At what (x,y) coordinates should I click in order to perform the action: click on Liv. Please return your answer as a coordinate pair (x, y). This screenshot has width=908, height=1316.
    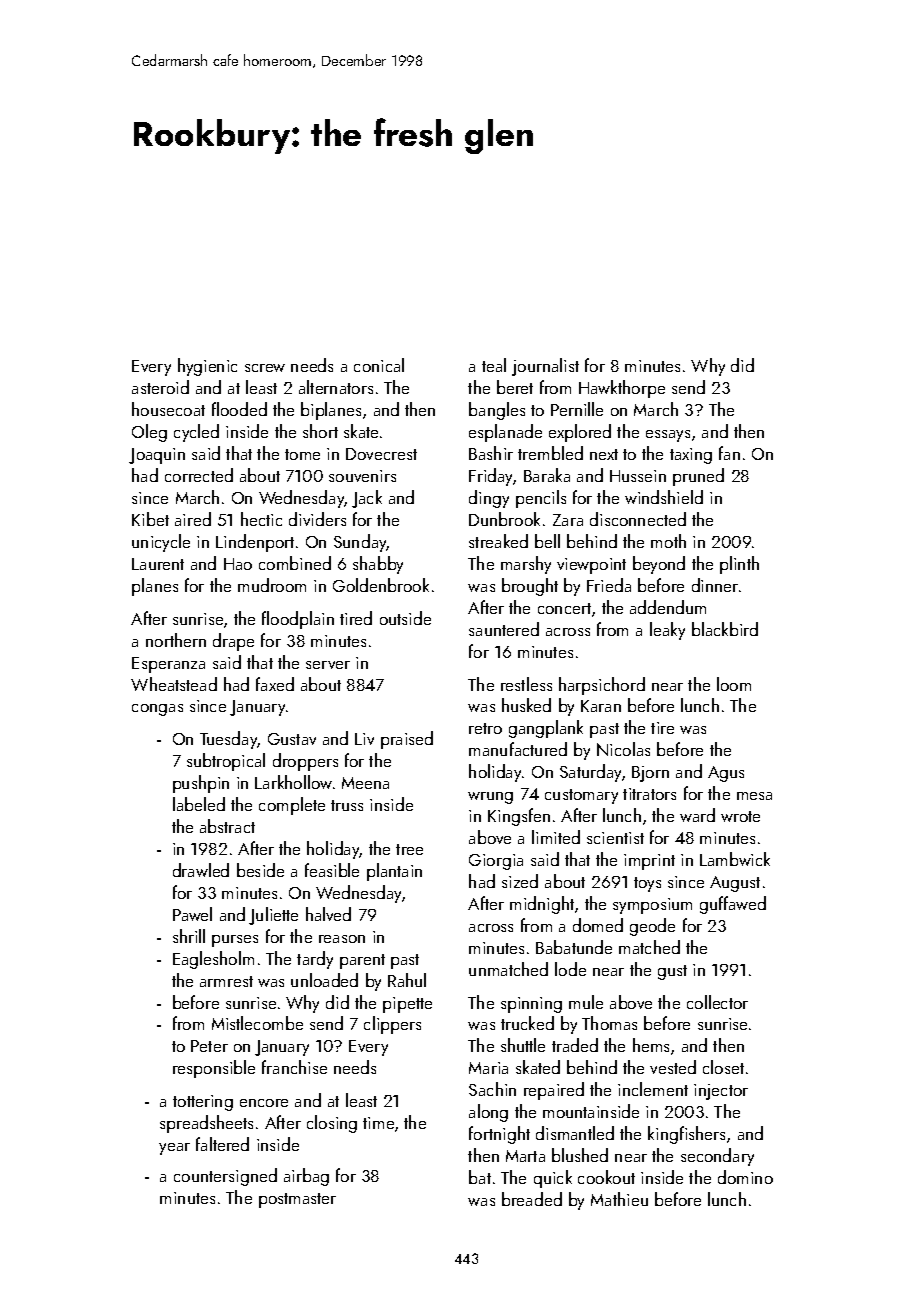
    Looking at the image, I should click on (364, 739).
